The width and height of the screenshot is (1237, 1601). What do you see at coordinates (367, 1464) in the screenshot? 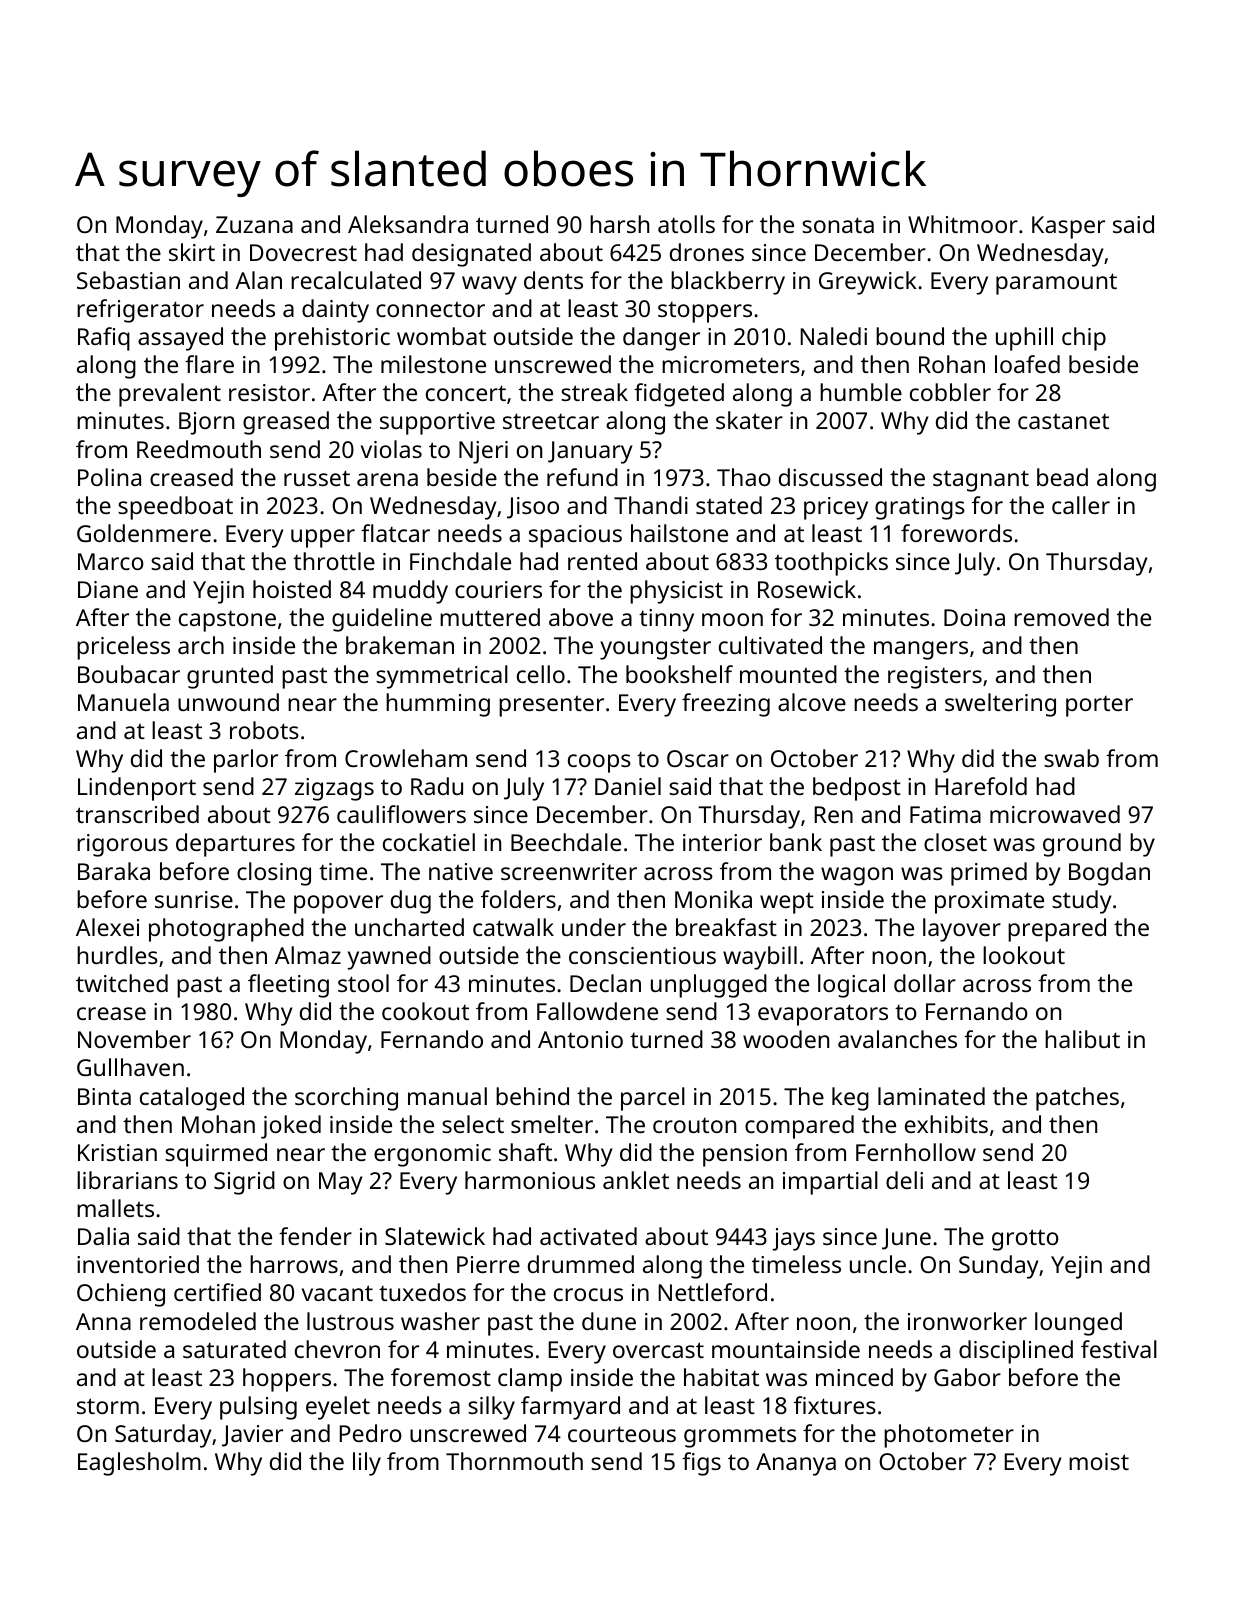
I see `lily` at bounding box center [367, 1464].
